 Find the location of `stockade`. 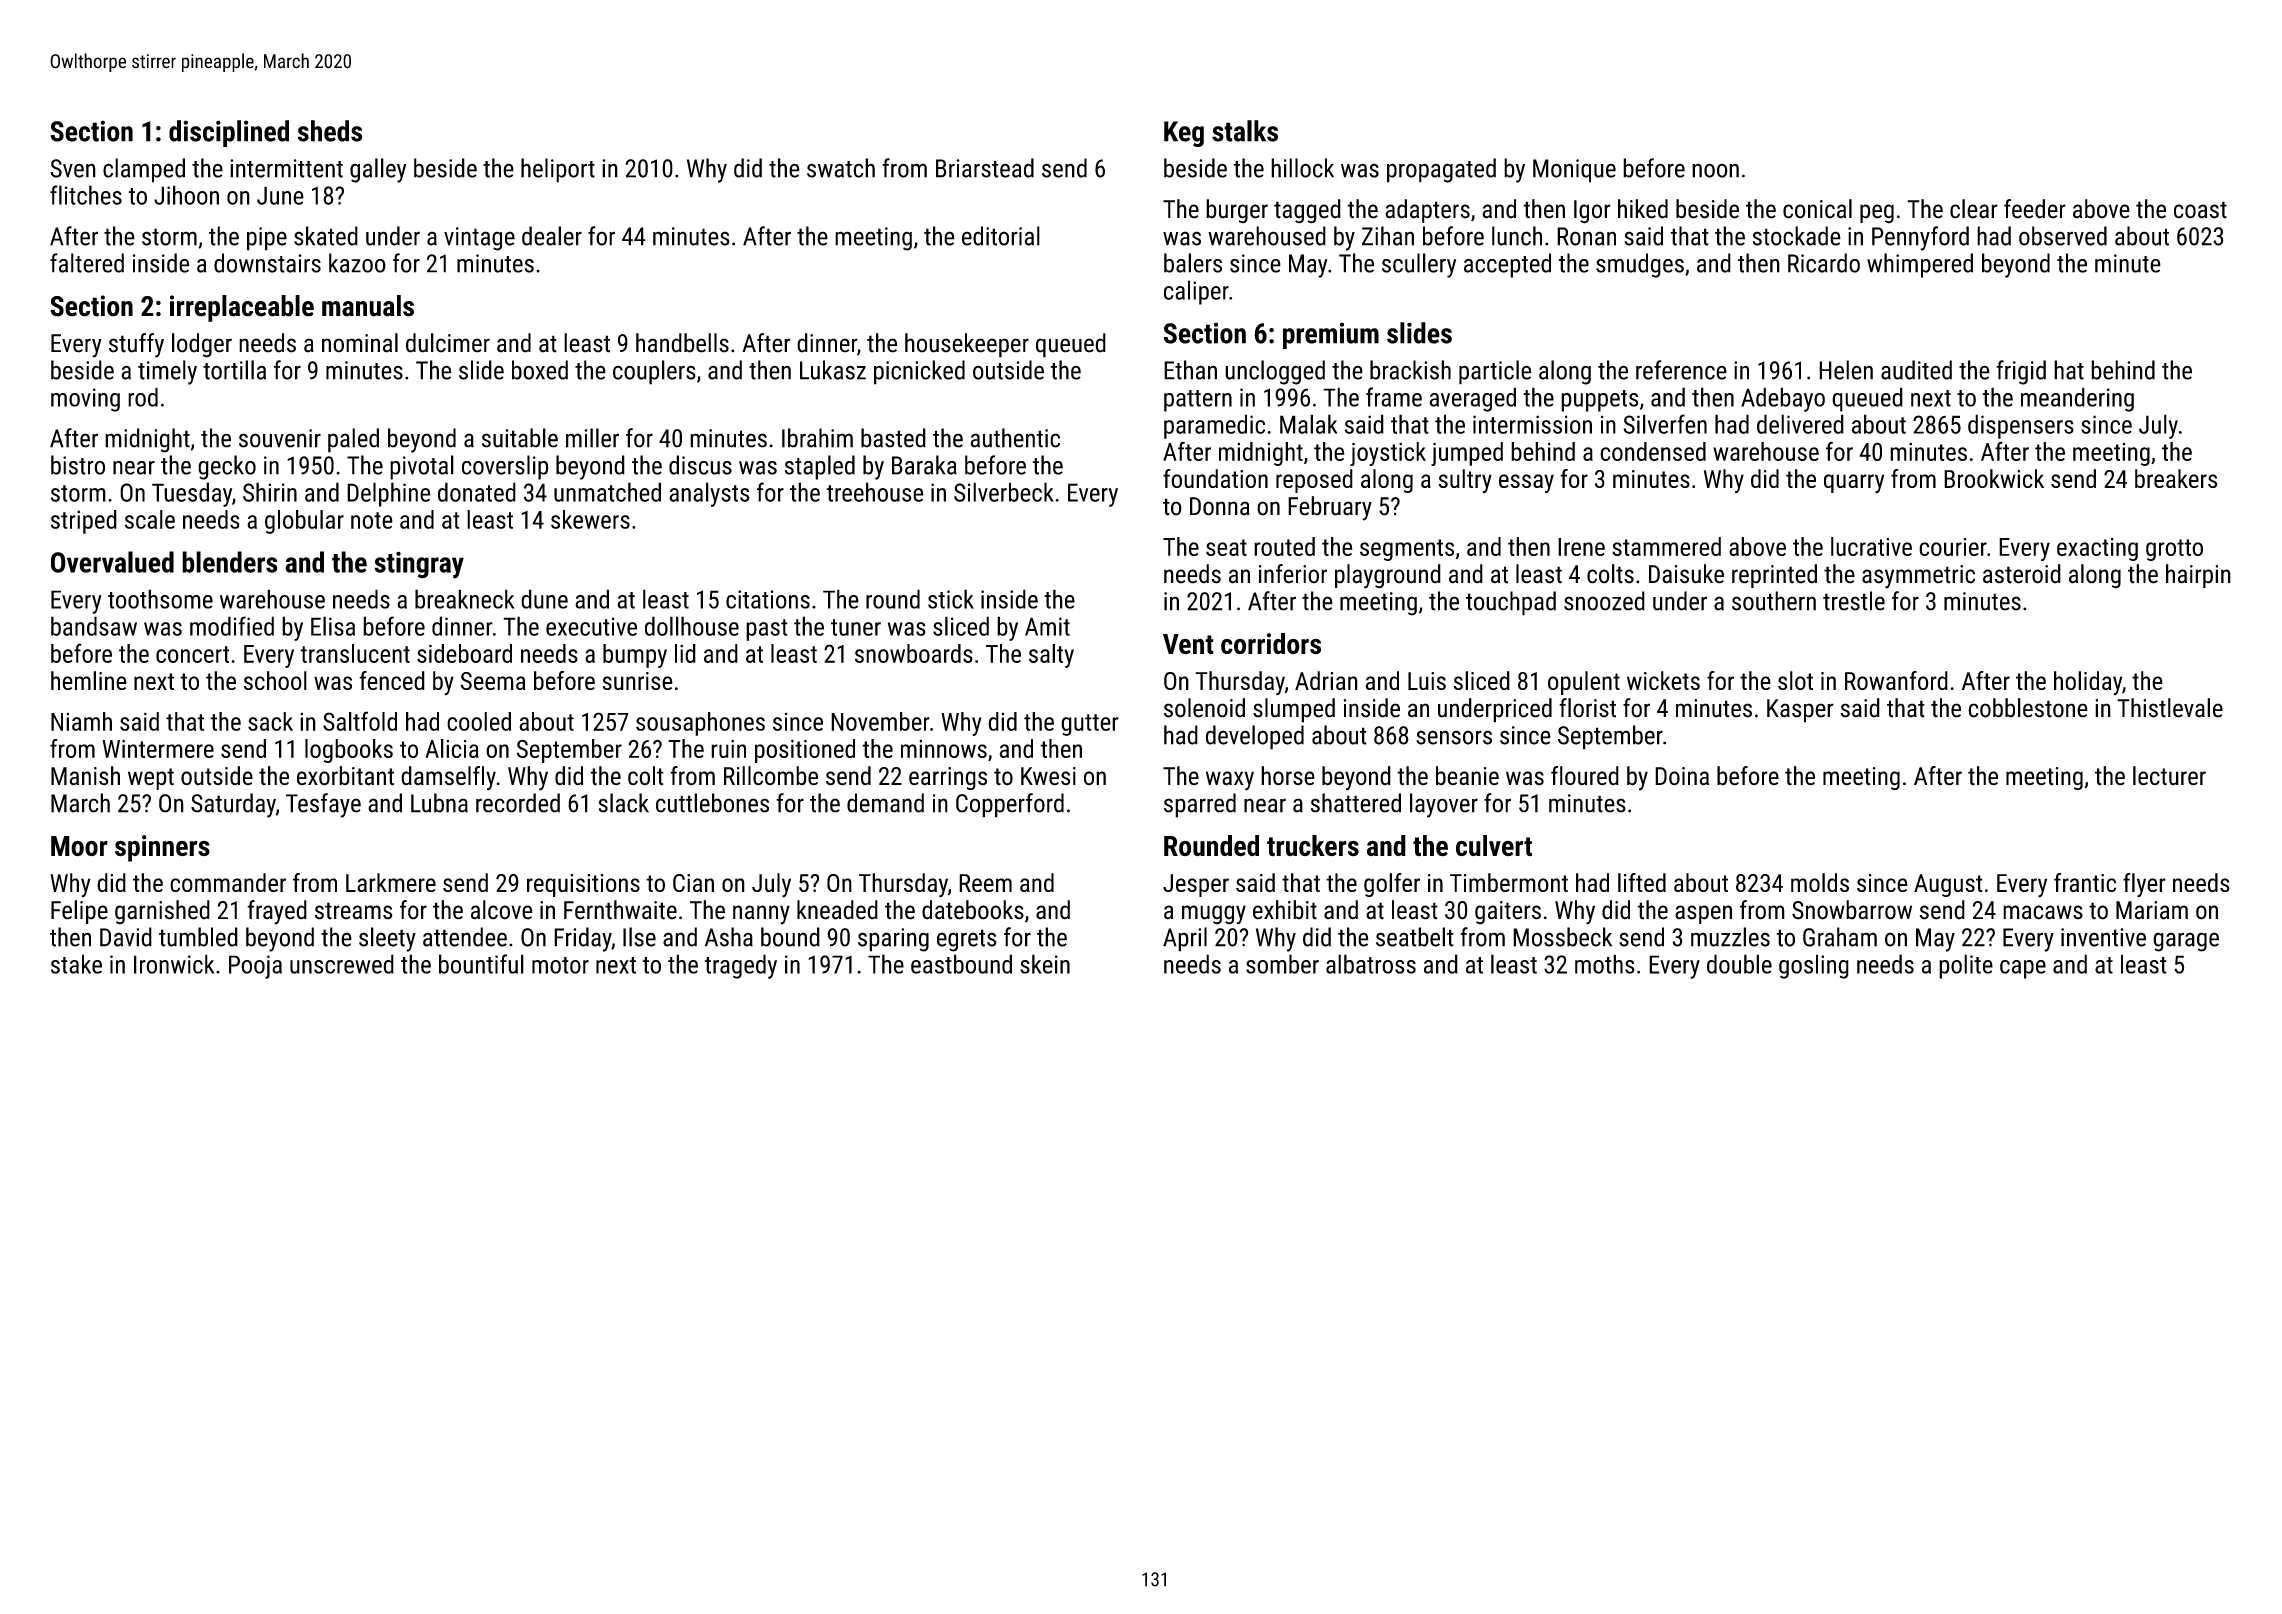

stockade is located at coordinates (1797, 236).
